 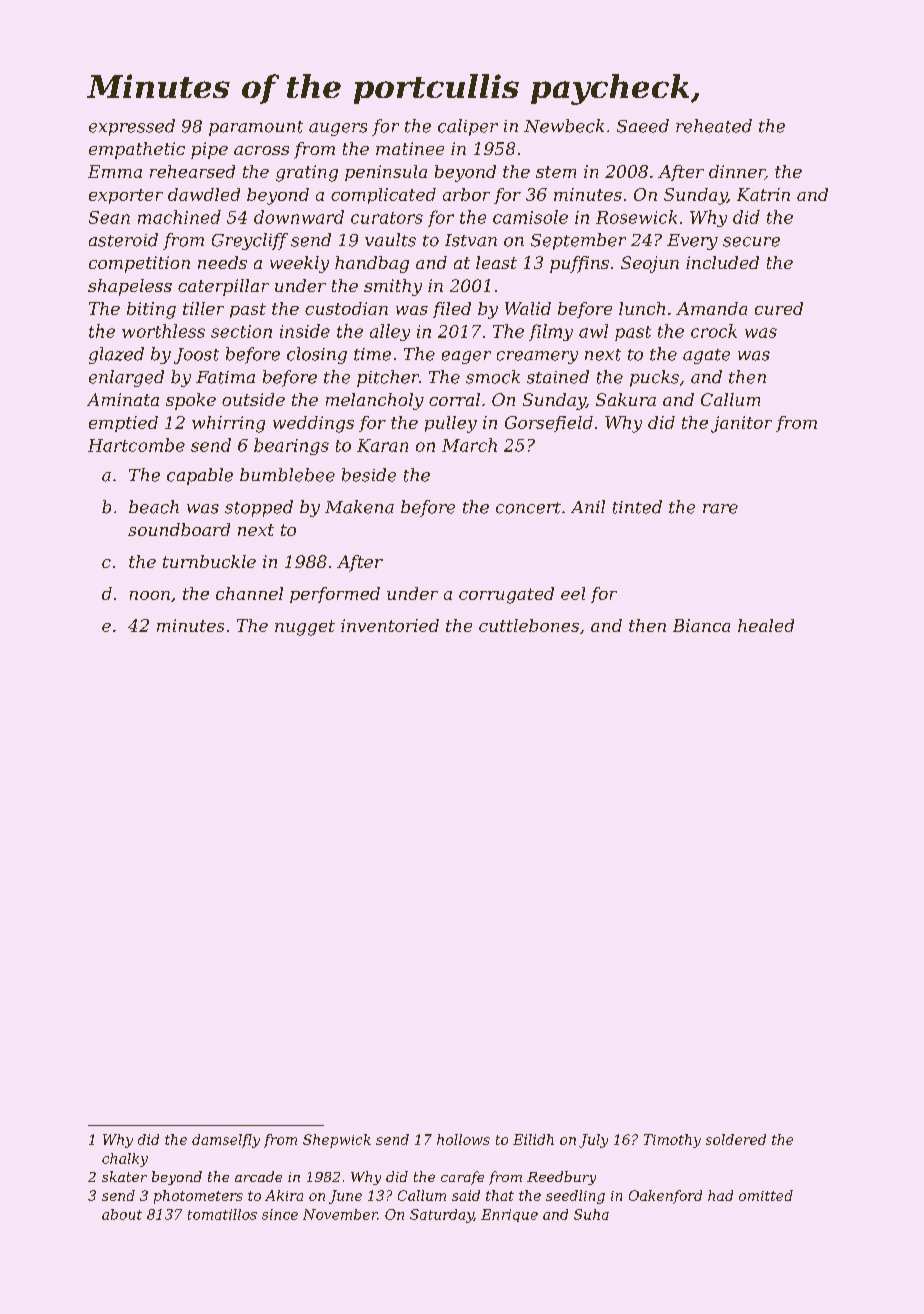 What do you see at coordinates (125, 1160) in the image?
I see `chalky` at bounding box center [125, 1160].
